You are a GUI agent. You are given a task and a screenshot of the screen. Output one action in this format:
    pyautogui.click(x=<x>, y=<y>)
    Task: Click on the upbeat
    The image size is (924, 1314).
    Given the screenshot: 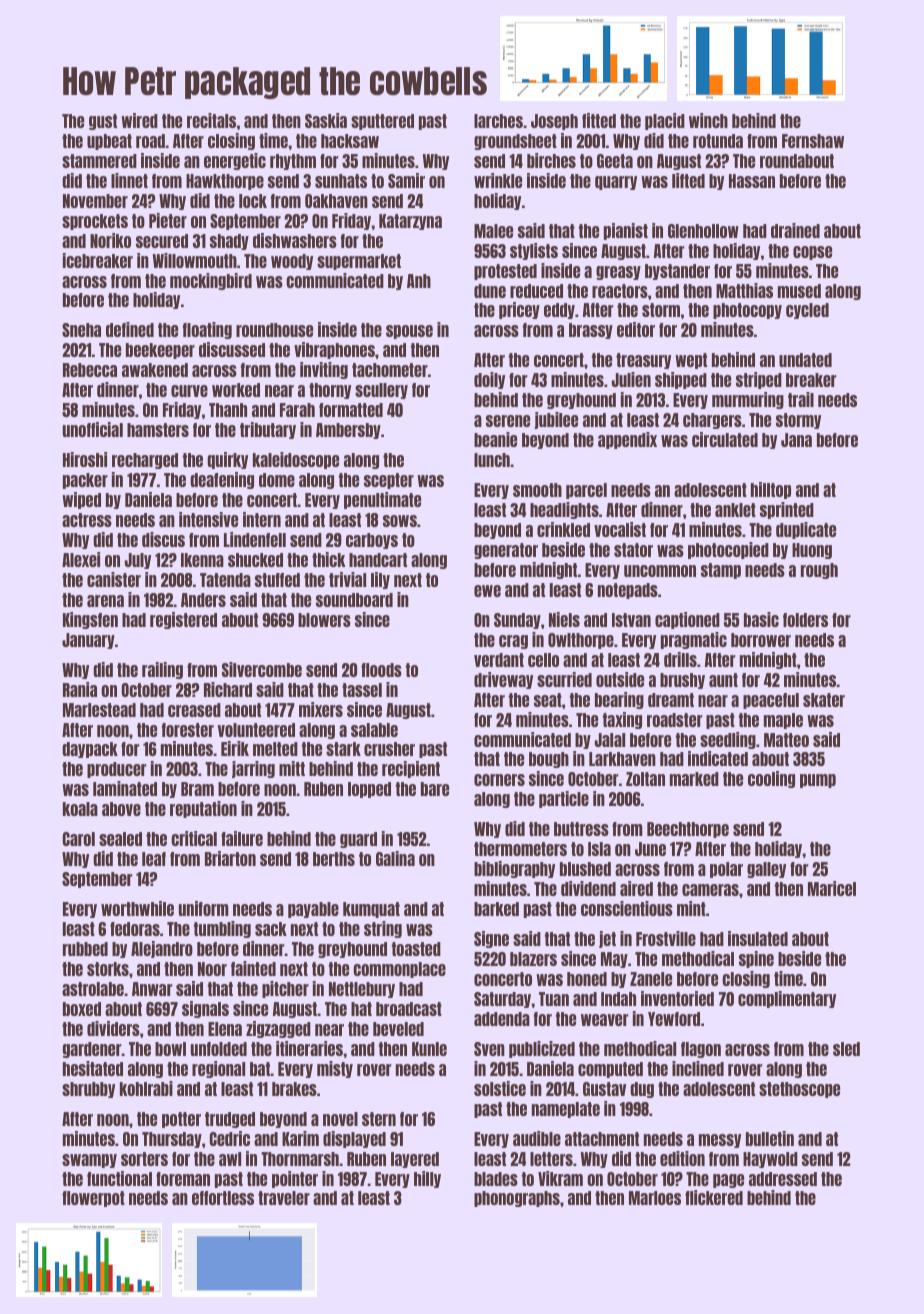 What is the action you would take?
    pyautogui.click(x=109, y=142)
